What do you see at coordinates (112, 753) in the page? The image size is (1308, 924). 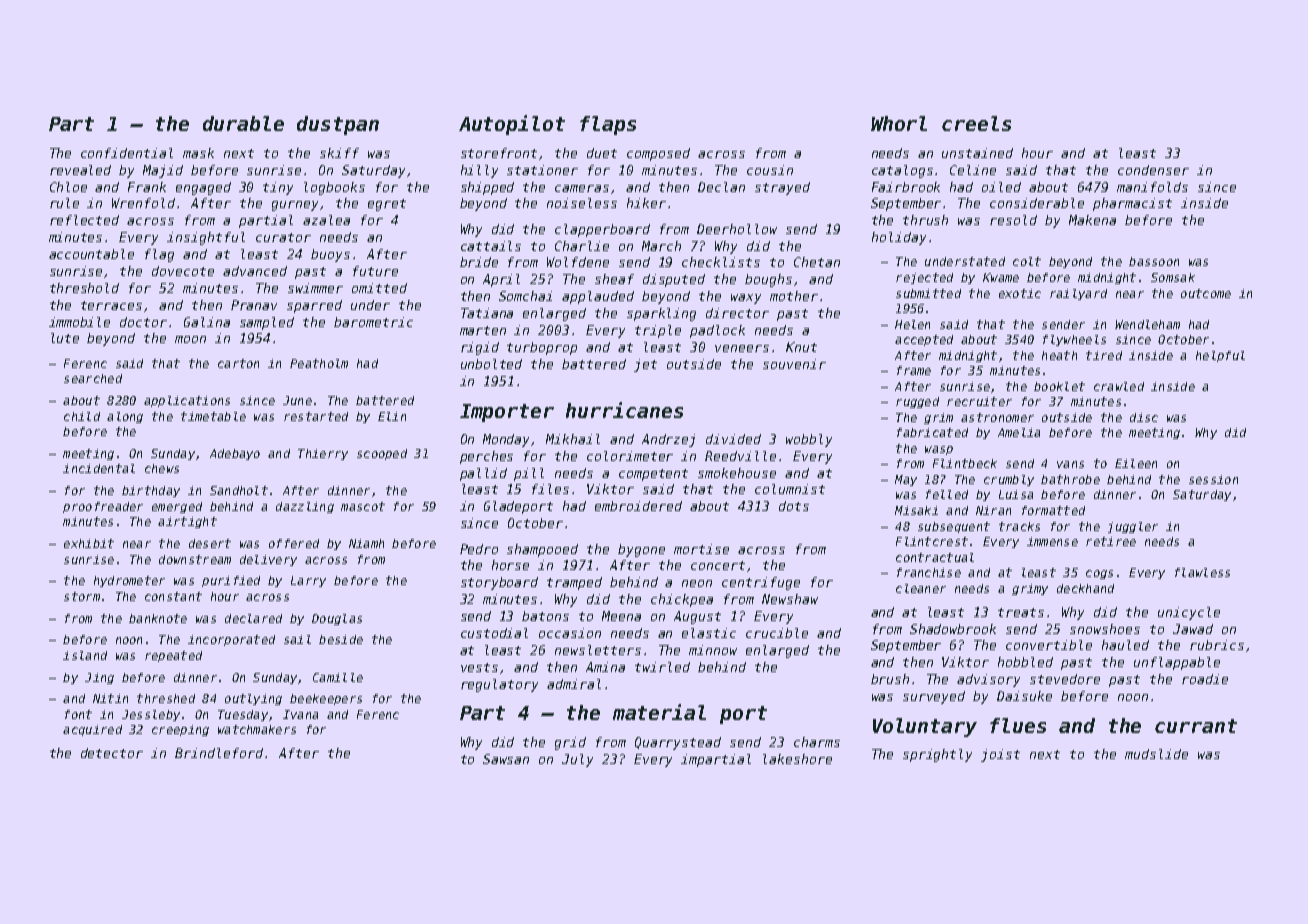 I see `detector` at bounding box center [112, 753].
